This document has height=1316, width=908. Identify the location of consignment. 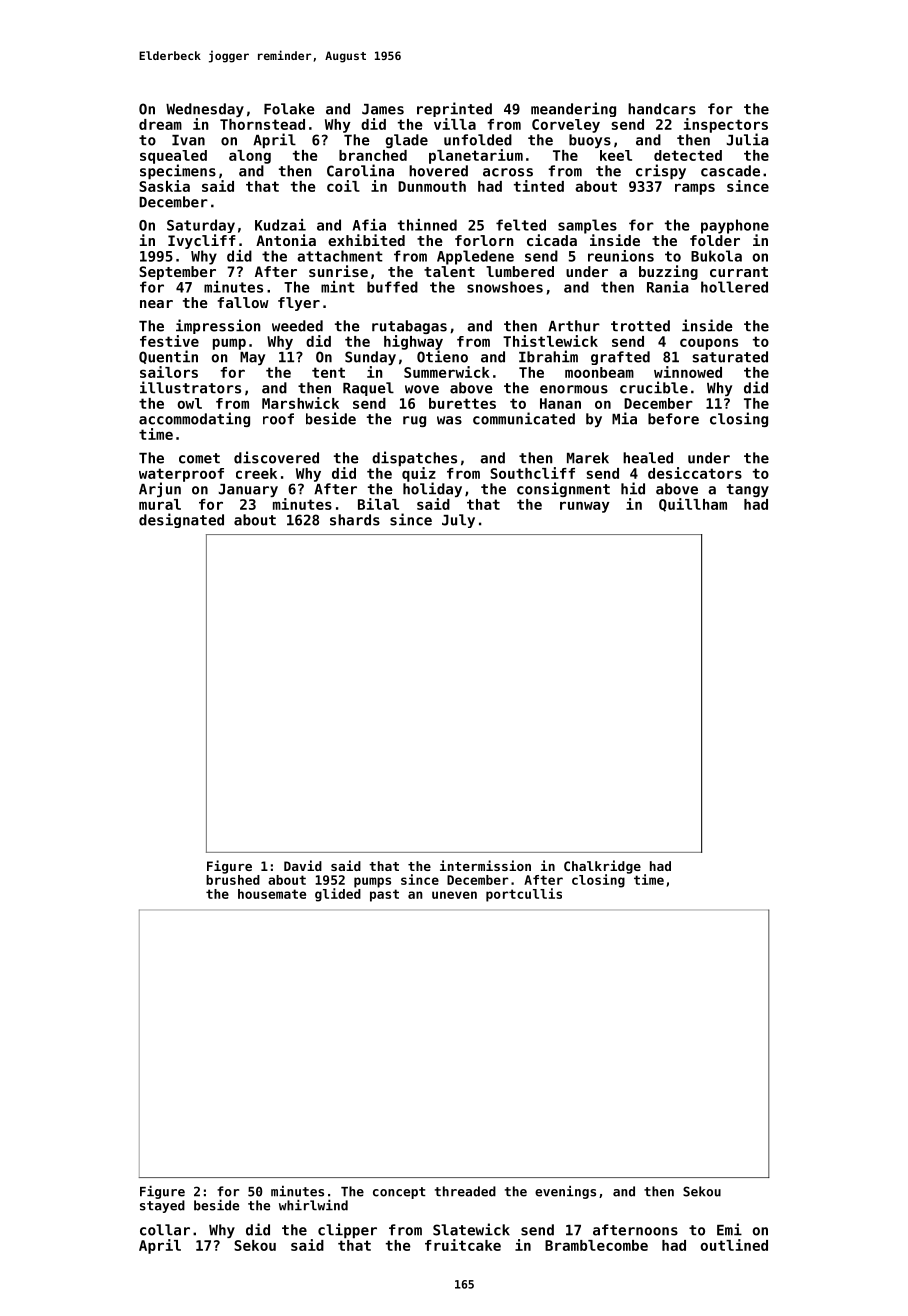
(563, 489).
